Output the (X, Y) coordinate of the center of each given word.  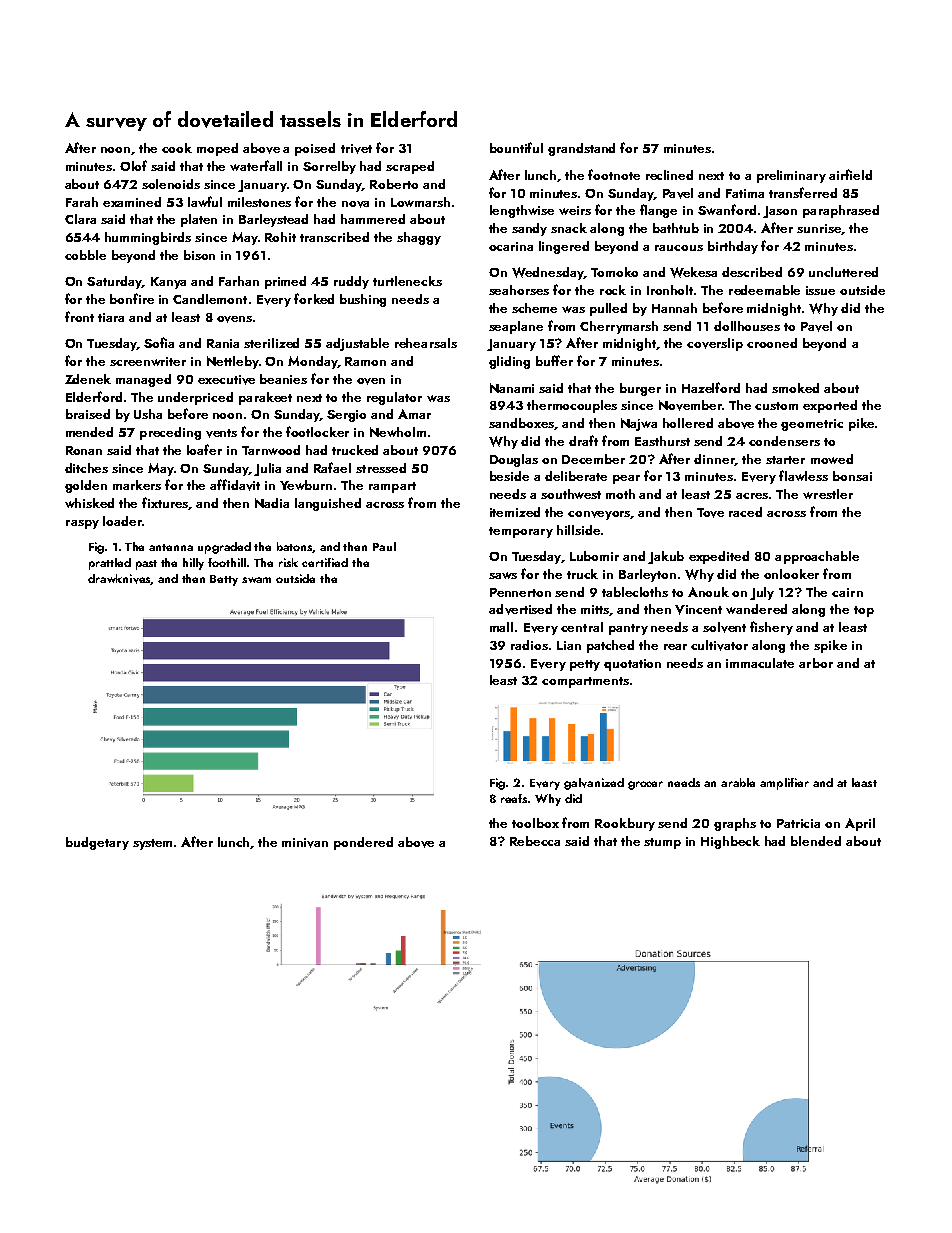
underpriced (195, 398)
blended (816, 841)
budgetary (97, 843)
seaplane (516, 327)
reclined (669, 175)
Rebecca (535, 841)
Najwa (639, 424)
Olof (133, 165)
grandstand (581, 149)
